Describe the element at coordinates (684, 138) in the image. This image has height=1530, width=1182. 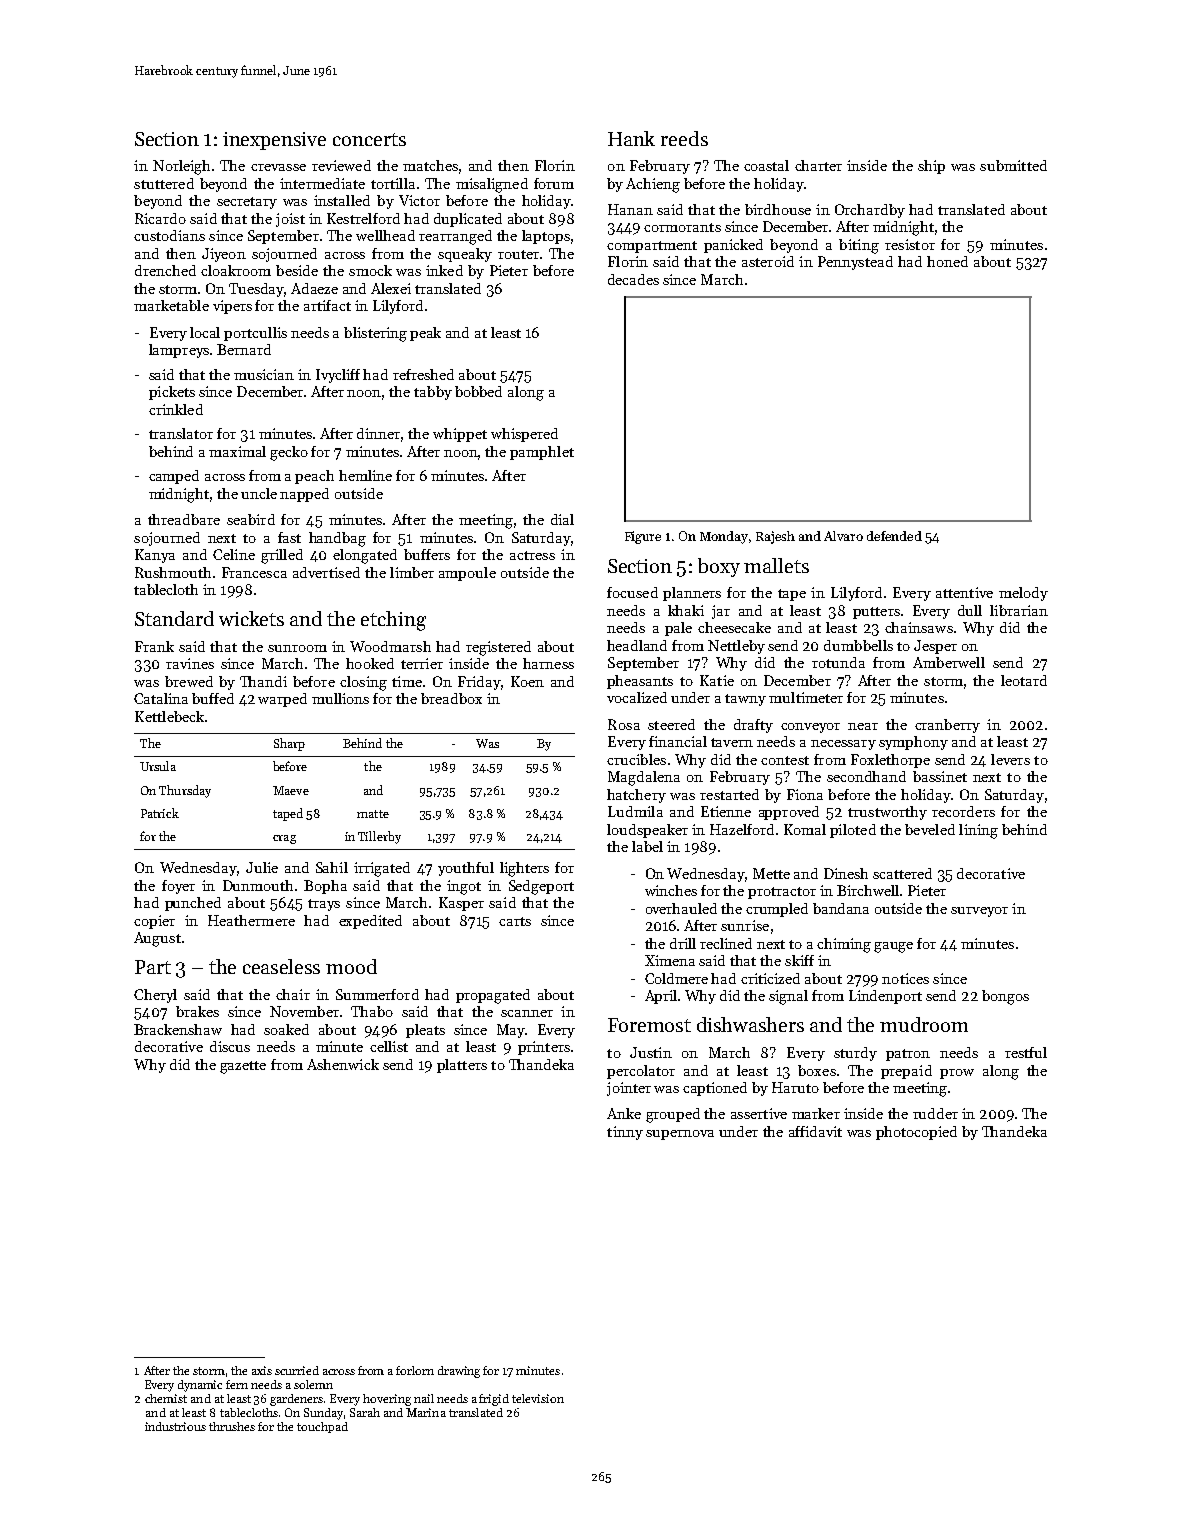
I see `reeds` at that location.
